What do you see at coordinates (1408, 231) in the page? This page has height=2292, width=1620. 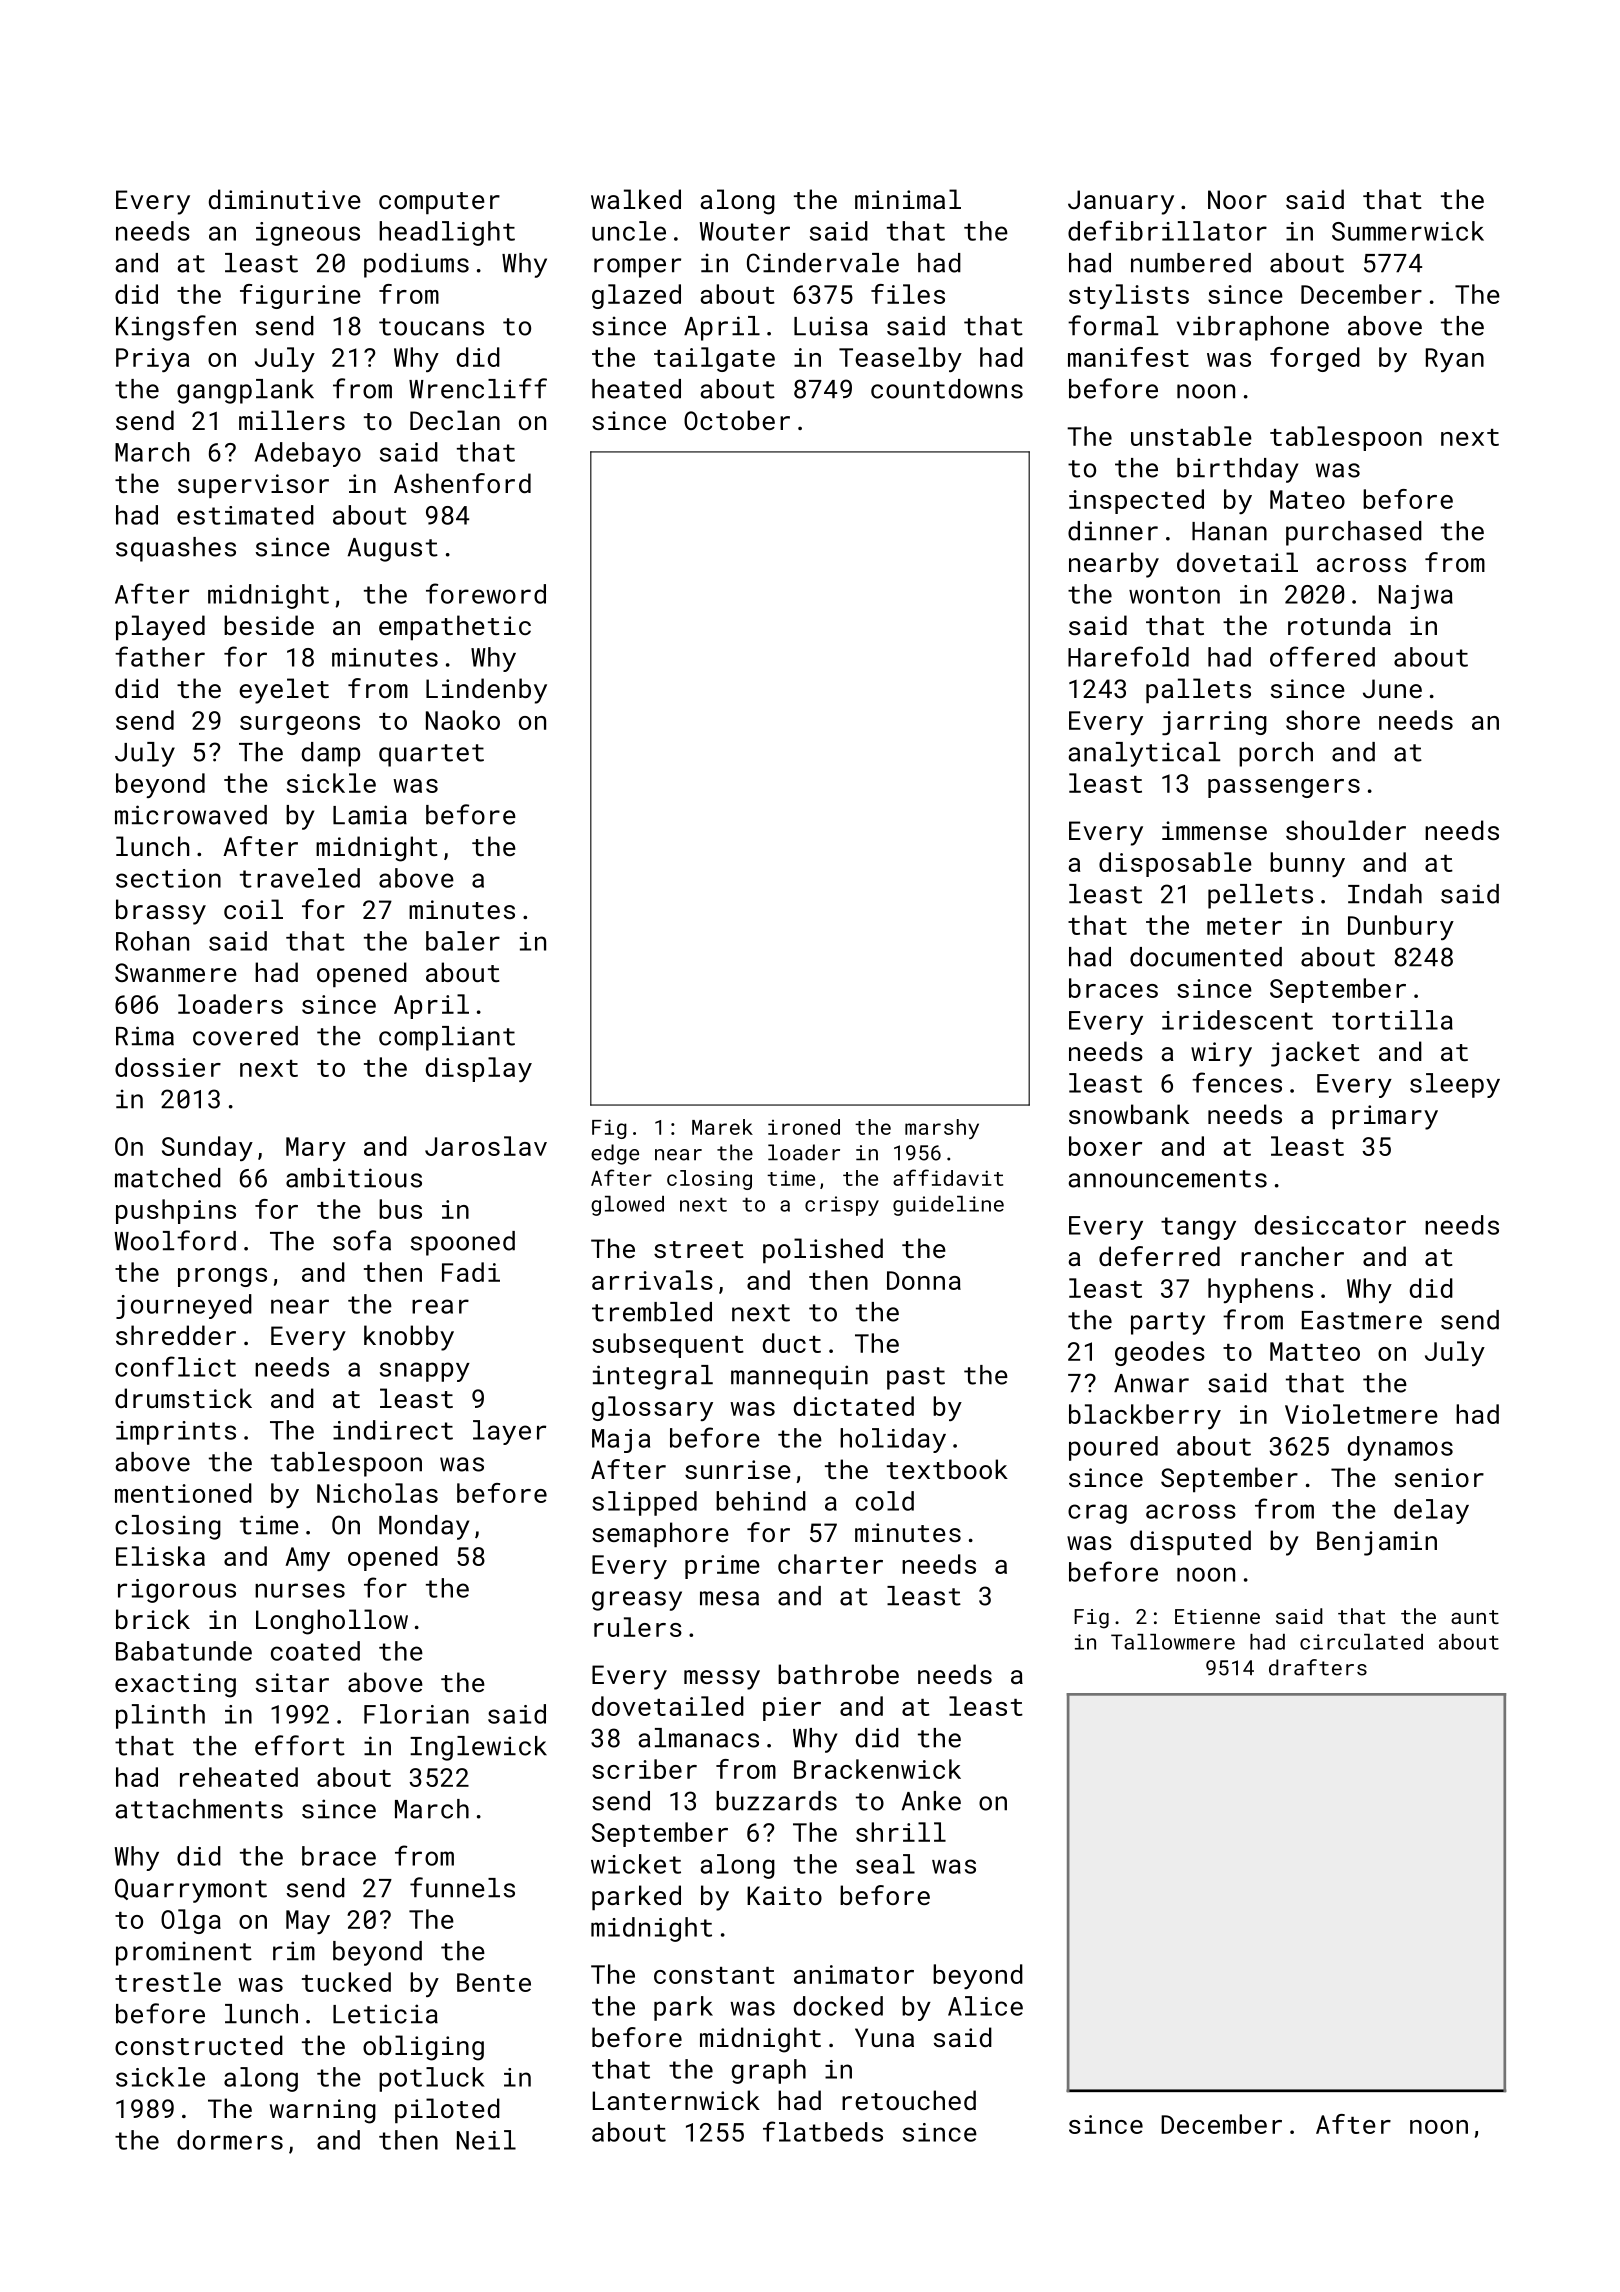 I see `Summerwick` at bounding box center [1408, 231].
